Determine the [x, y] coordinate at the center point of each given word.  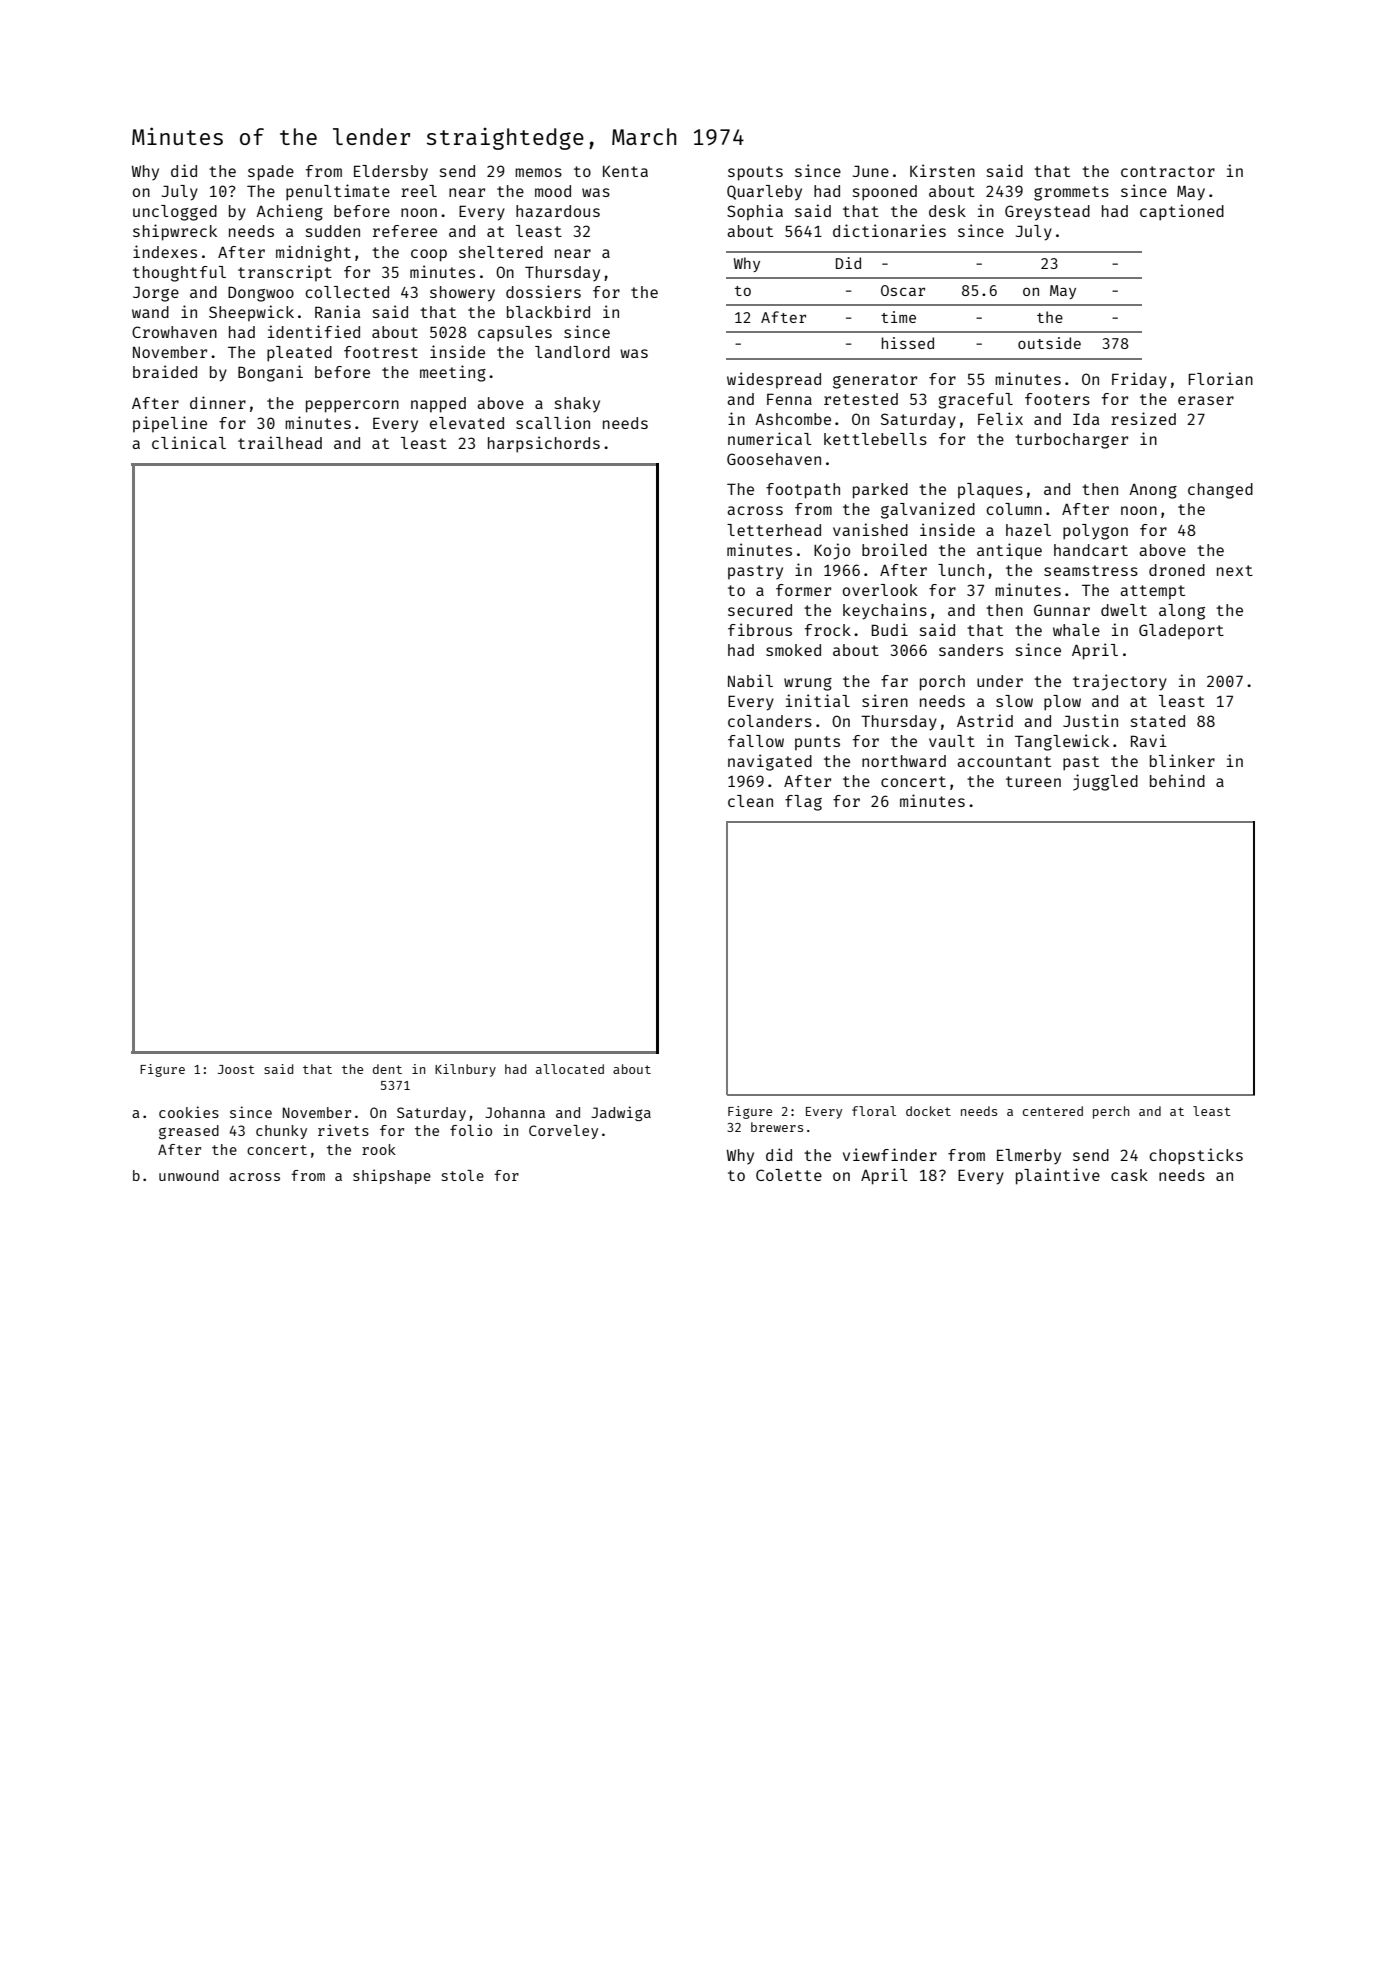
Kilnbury [465, 1070]
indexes [165, 251]
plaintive [1058, 1176]
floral [874, 1111]
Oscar [903, 290]
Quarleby [764, 193]
